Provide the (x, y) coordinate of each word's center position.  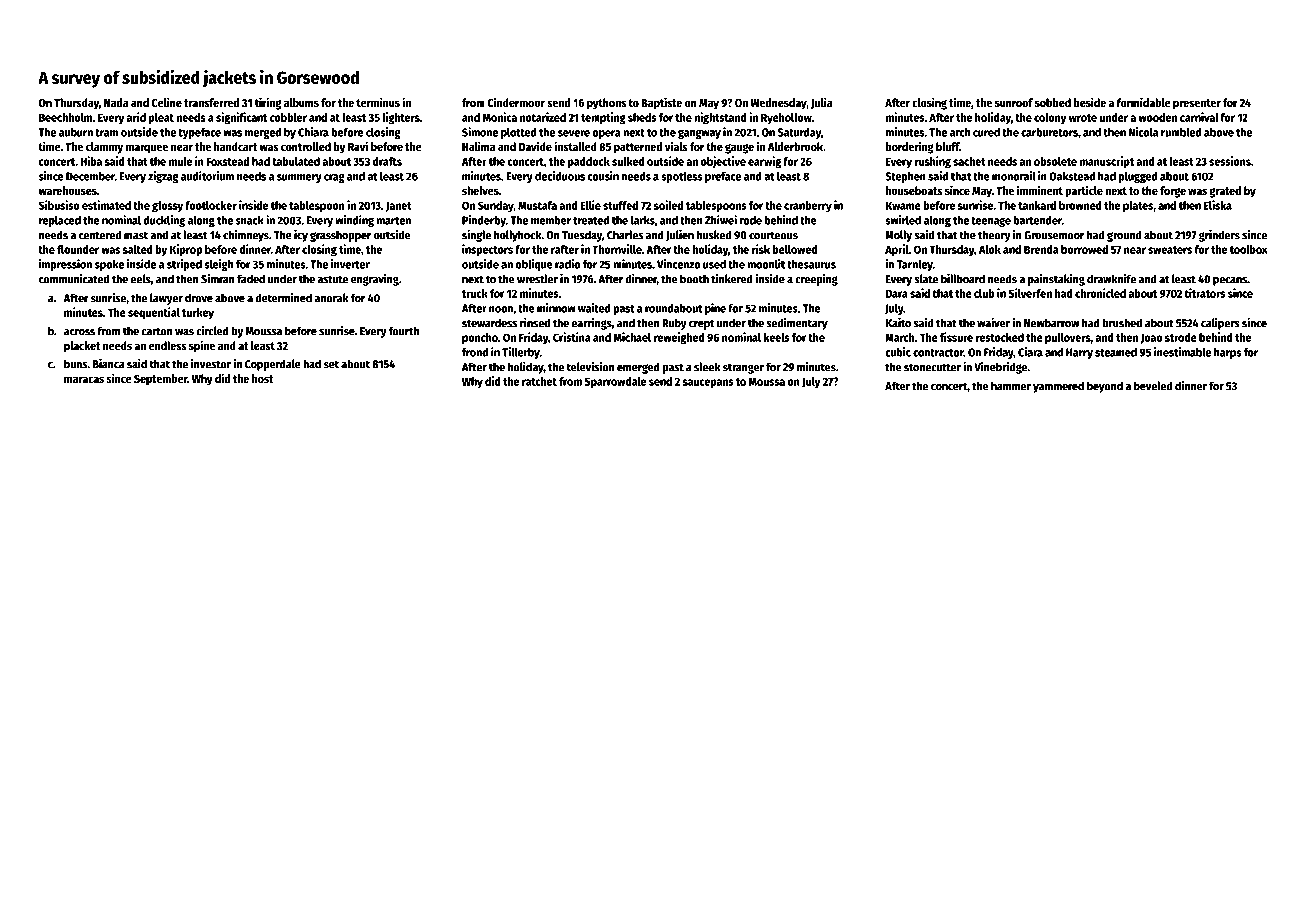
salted (138, 249)
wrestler (537, 279)
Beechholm (66, 117)
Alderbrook (795, 146)
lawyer (166, 299)
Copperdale (273, 365)
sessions (1230, 161)
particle (1084, 191)
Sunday (496, 206)
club (984, 293)
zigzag (163, 177)
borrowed (1084, 249)
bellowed (795, 249)
